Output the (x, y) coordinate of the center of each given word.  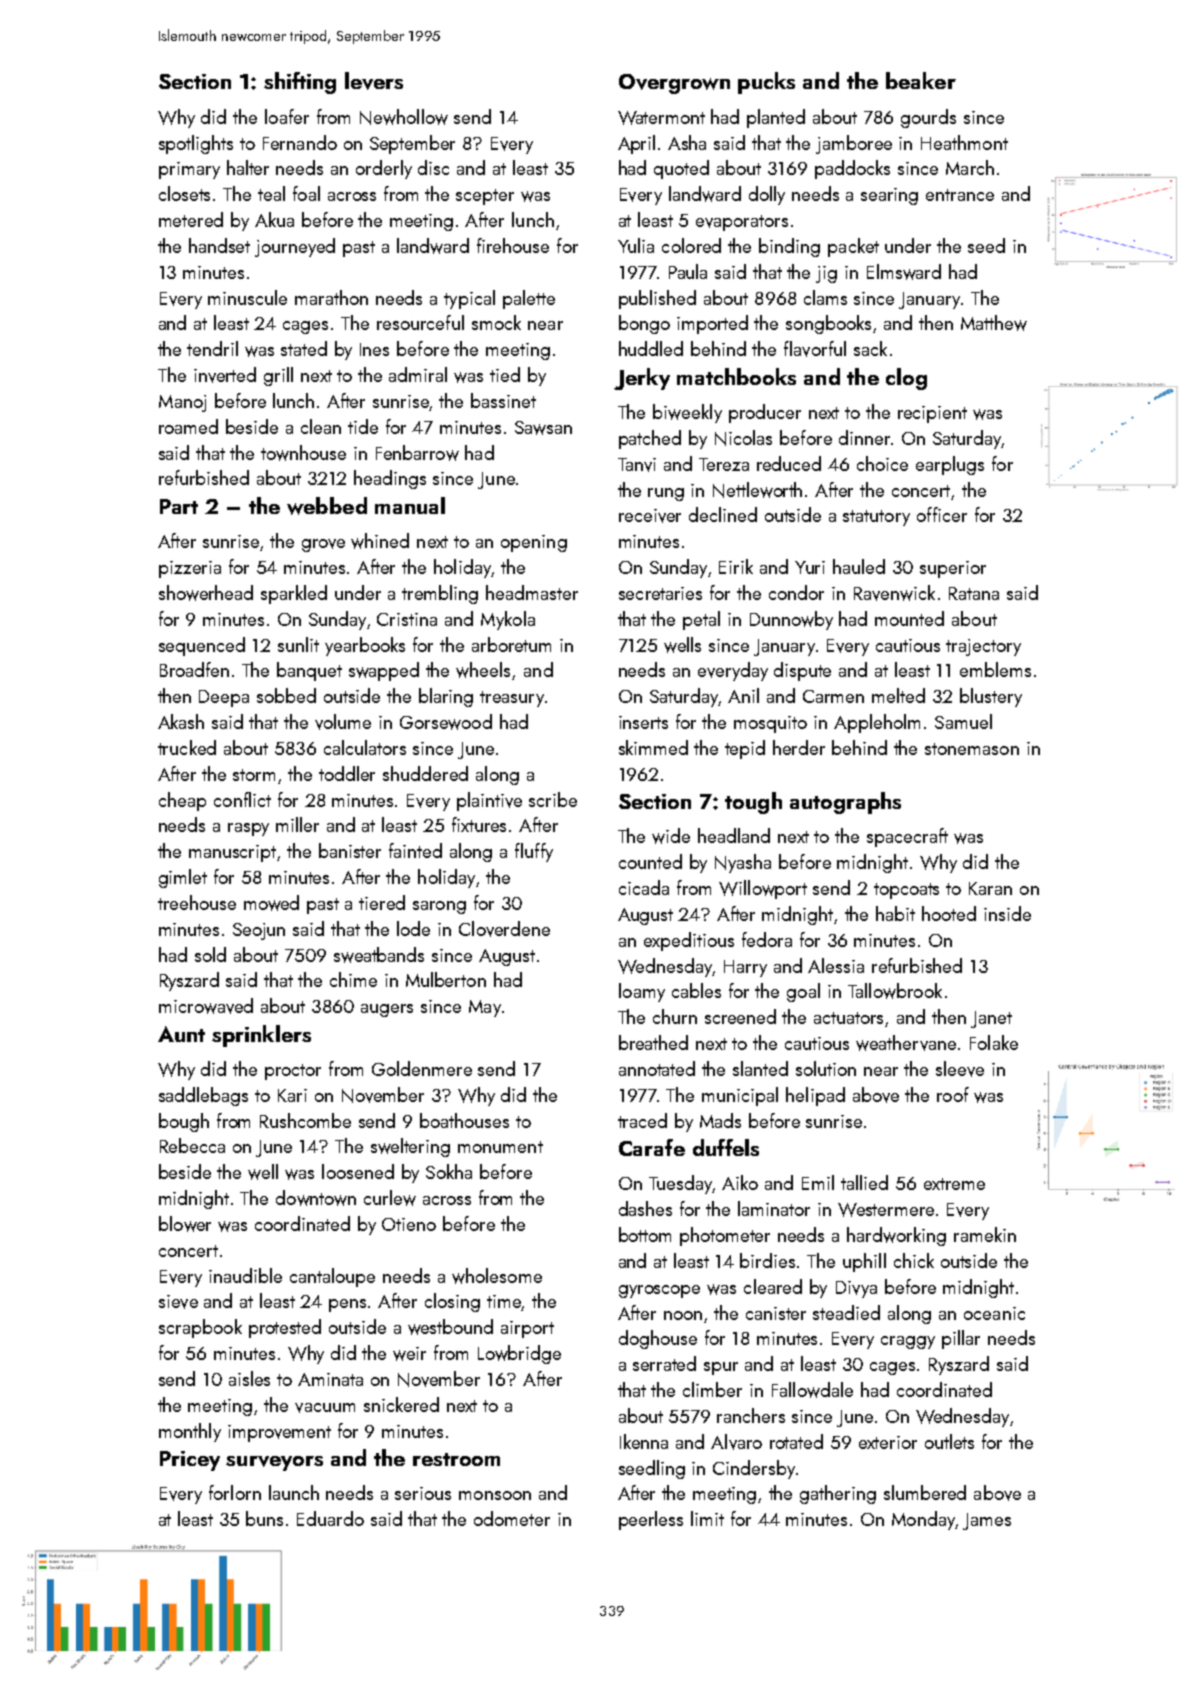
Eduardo (330, 1518)
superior (953, 569)
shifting (300, 83)
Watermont (661, 118)
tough (753, 803)
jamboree (854, 144)
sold (210, 954)
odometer (512, 1518)
